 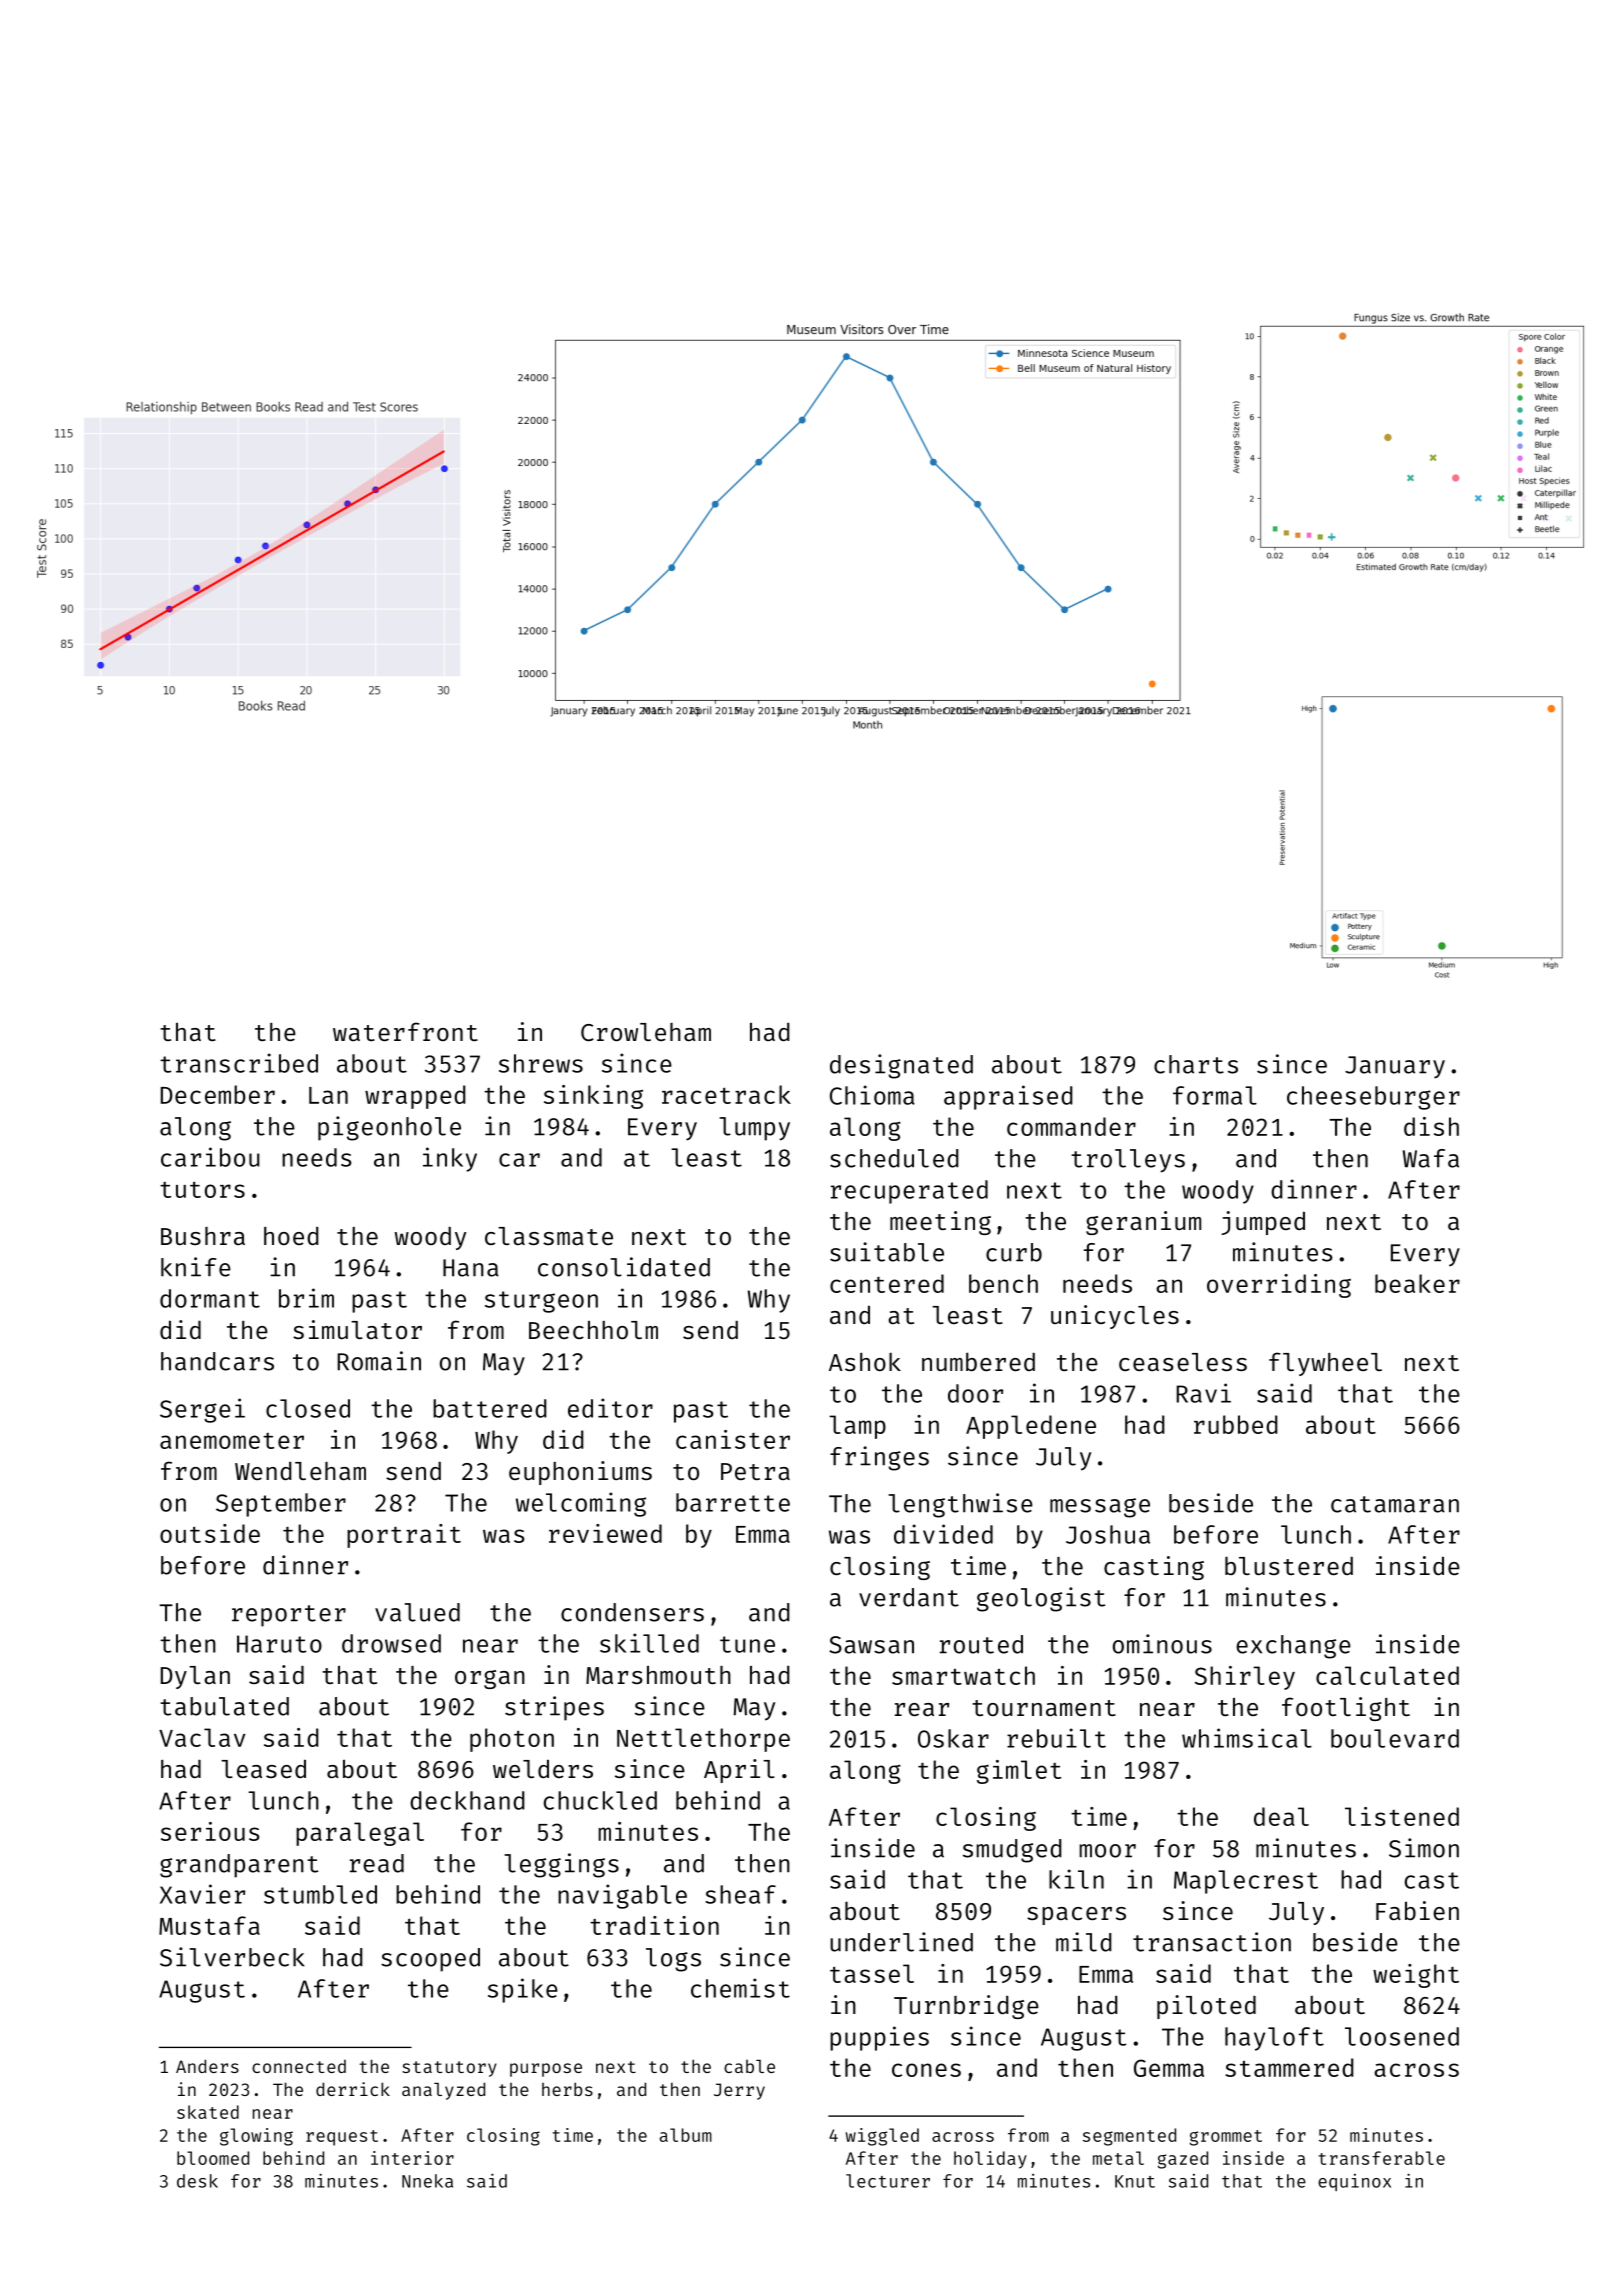 I want to click on formal, so click(x=1215, y=1095).
